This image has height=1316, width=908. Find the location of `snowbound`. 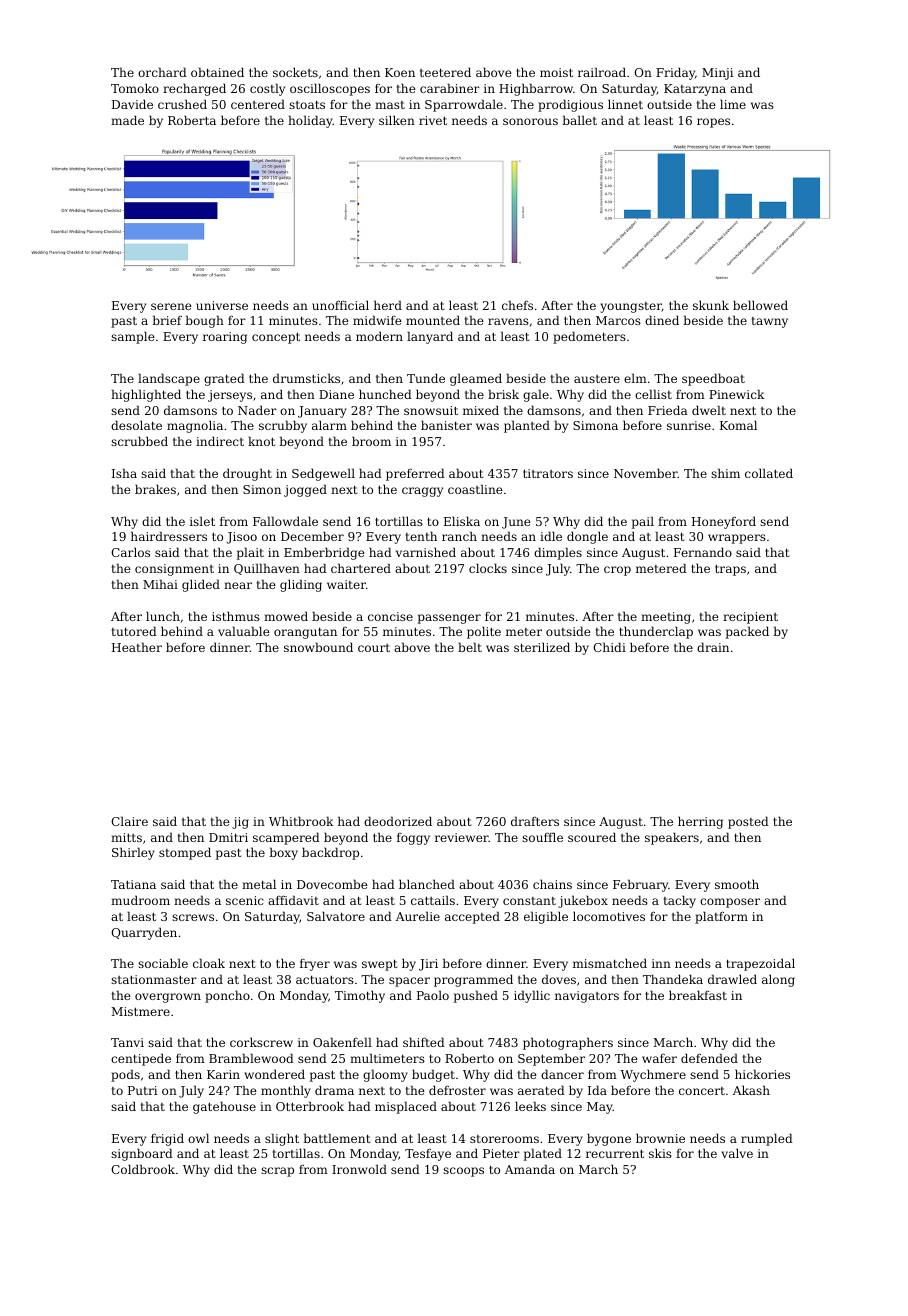

snowbound is located at coordinates (318, 647).
